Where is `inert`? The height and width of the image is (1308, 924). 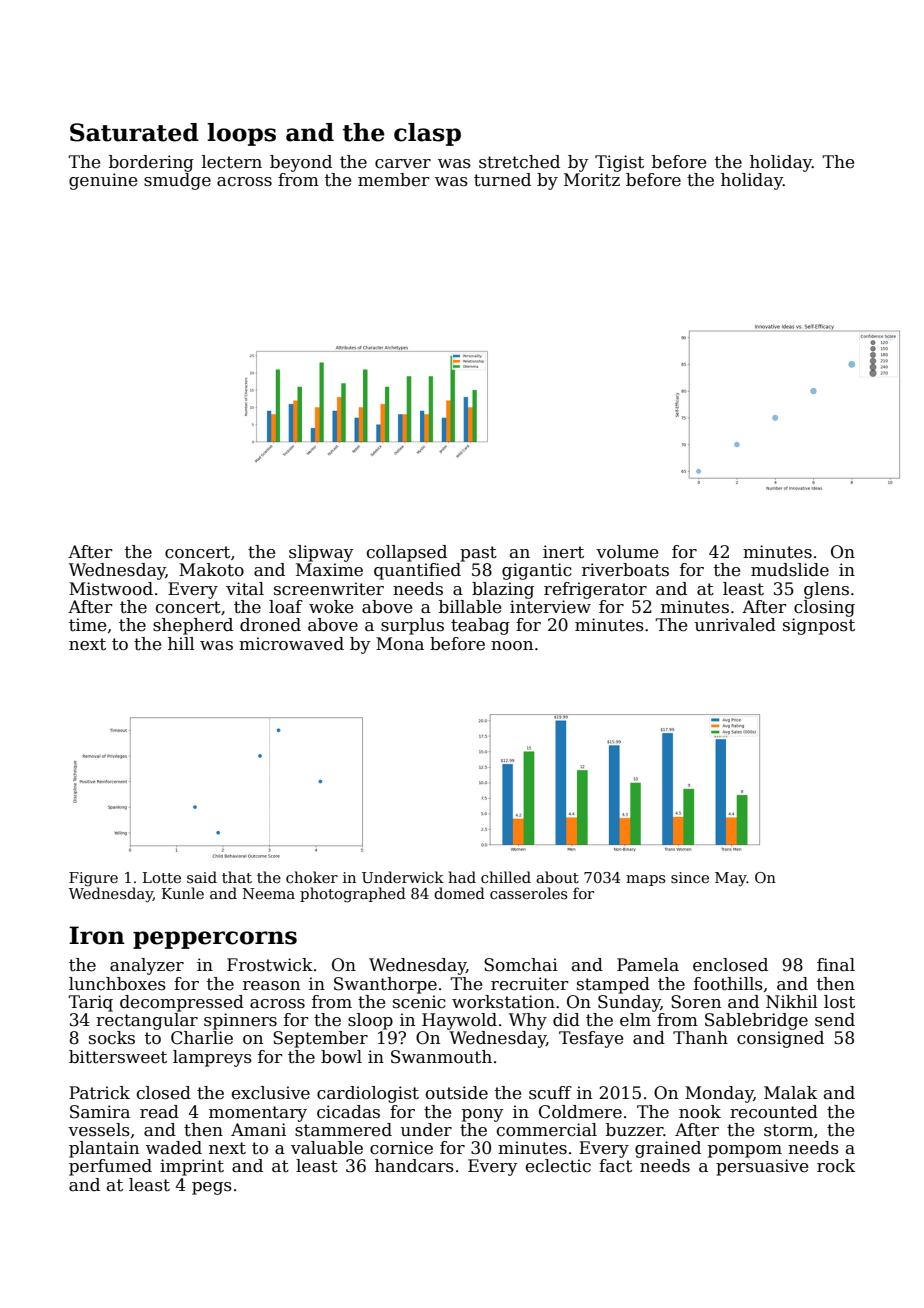 inert is located at coordinates (563, 552).
